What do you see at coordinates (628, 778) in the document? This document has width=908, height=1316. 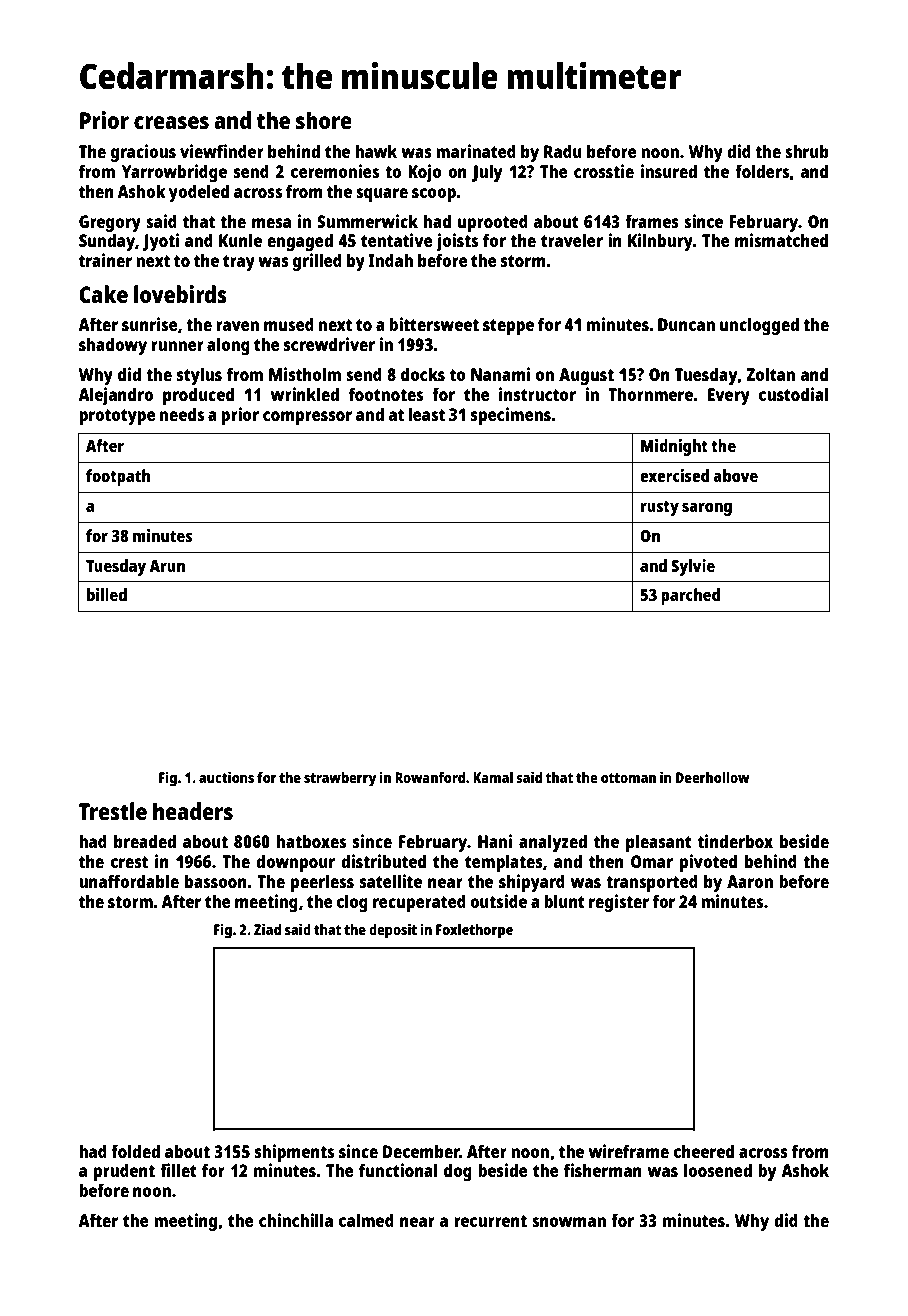 I see `ottoman` at bounding box center [628, 778].
